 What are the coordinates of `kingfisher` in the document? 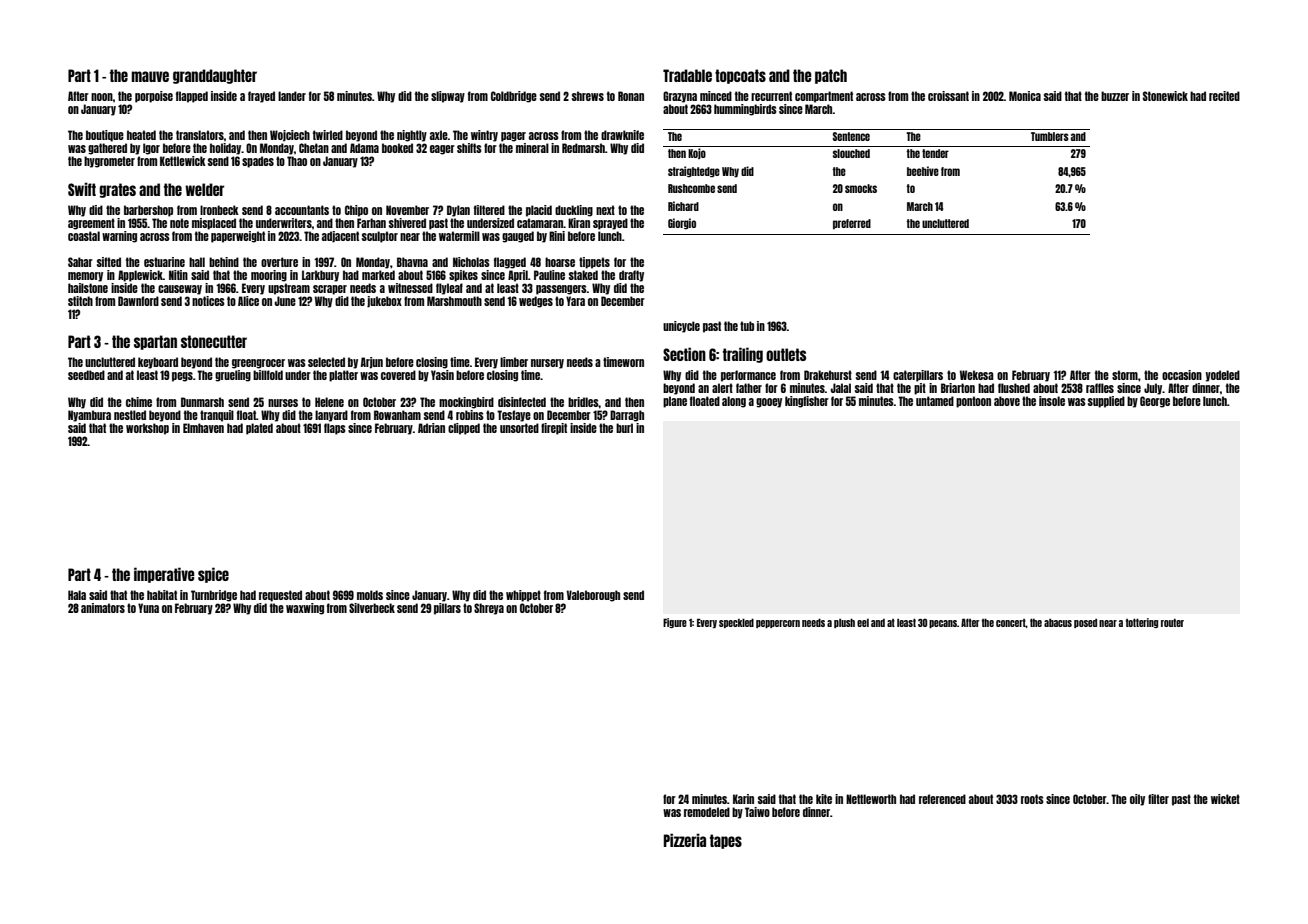 It's located at (807, 402).
